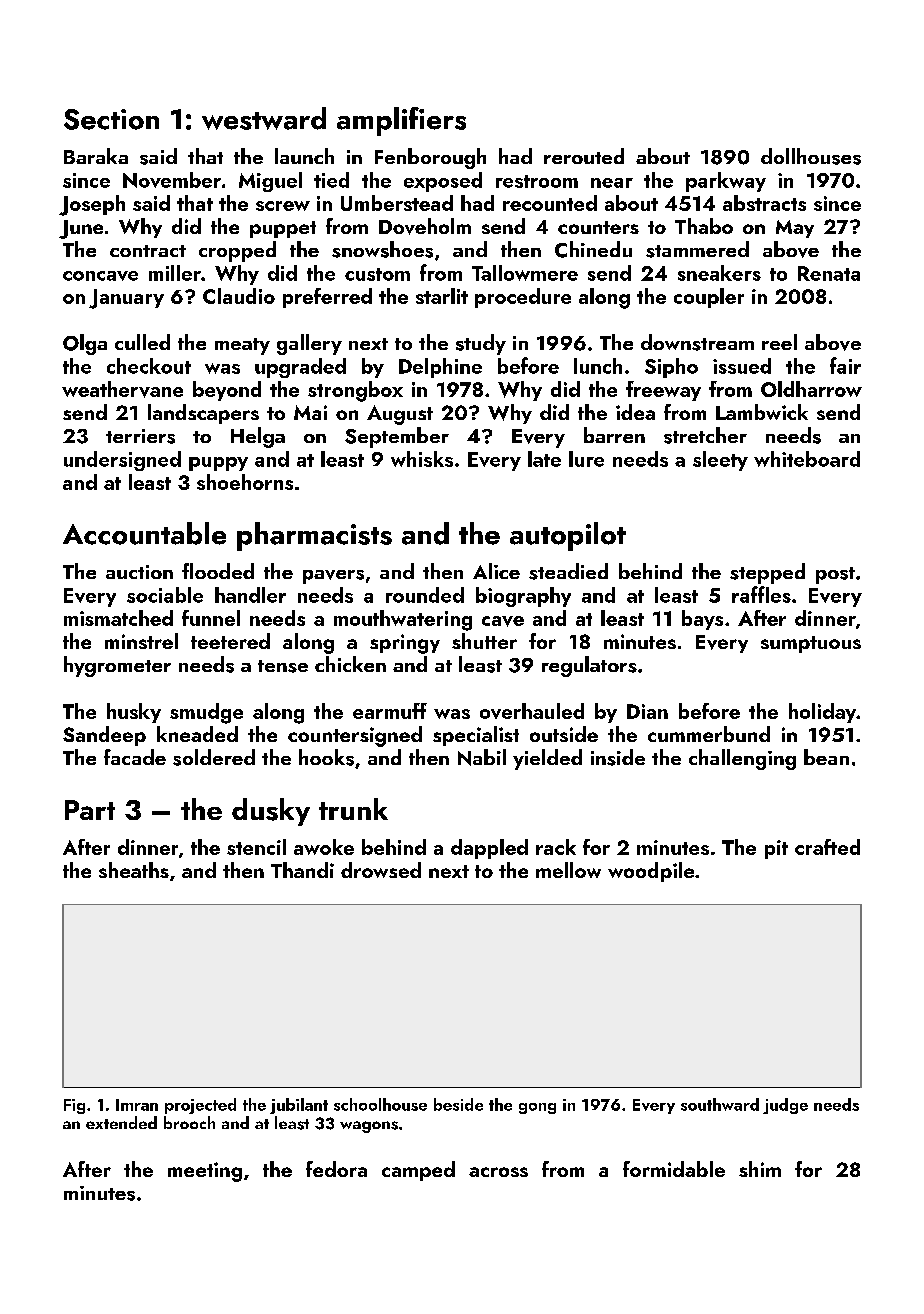 The height and width of the page is (1314, 924). I want to click on fedora, so click(336, 1169).
